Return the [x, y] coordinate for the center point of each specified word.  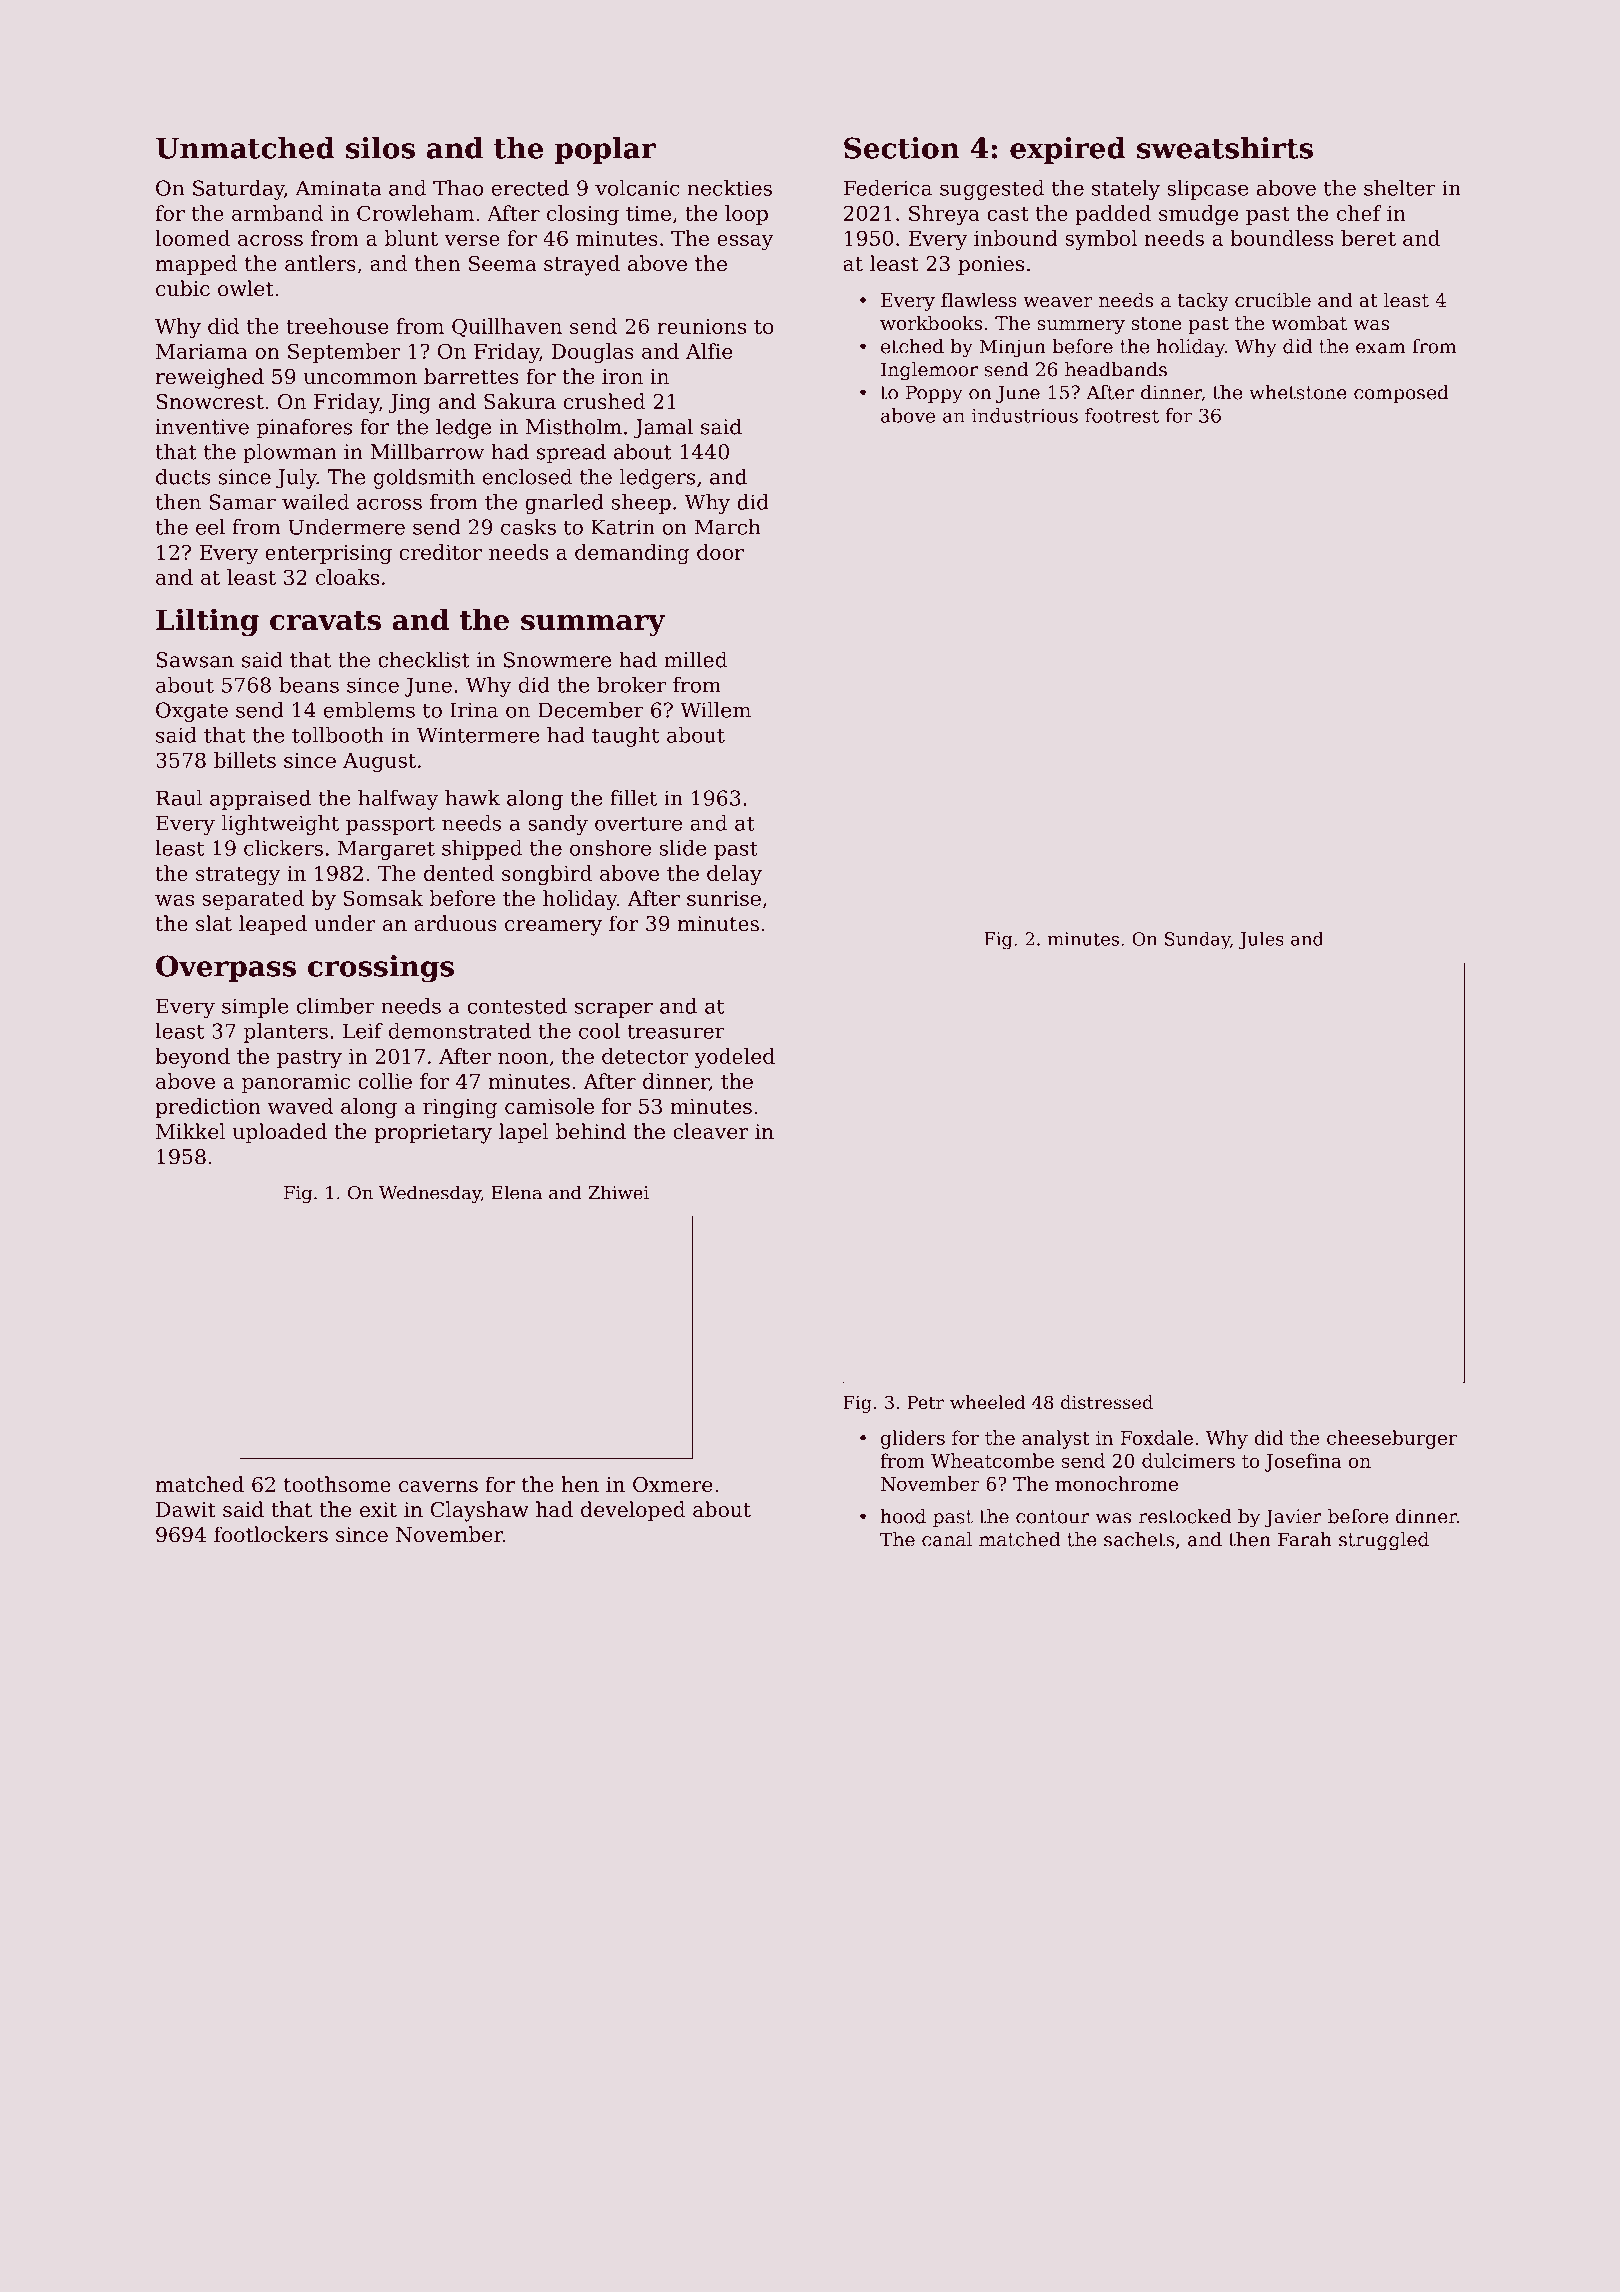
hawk [472, 798]
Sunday [1197, 941]
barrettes [471, 376]
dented [459, 873]
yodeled [734, 1058]
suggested [992, 190]
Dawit [186, 1510]
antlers [320, 263]
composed [1401, 394]
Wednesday [430, 1194]
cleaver [710, 1131]
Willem [715, 710]
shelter [1400, 188]
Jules [1261, 940]
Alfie [709, 351]
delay [734, 875]
